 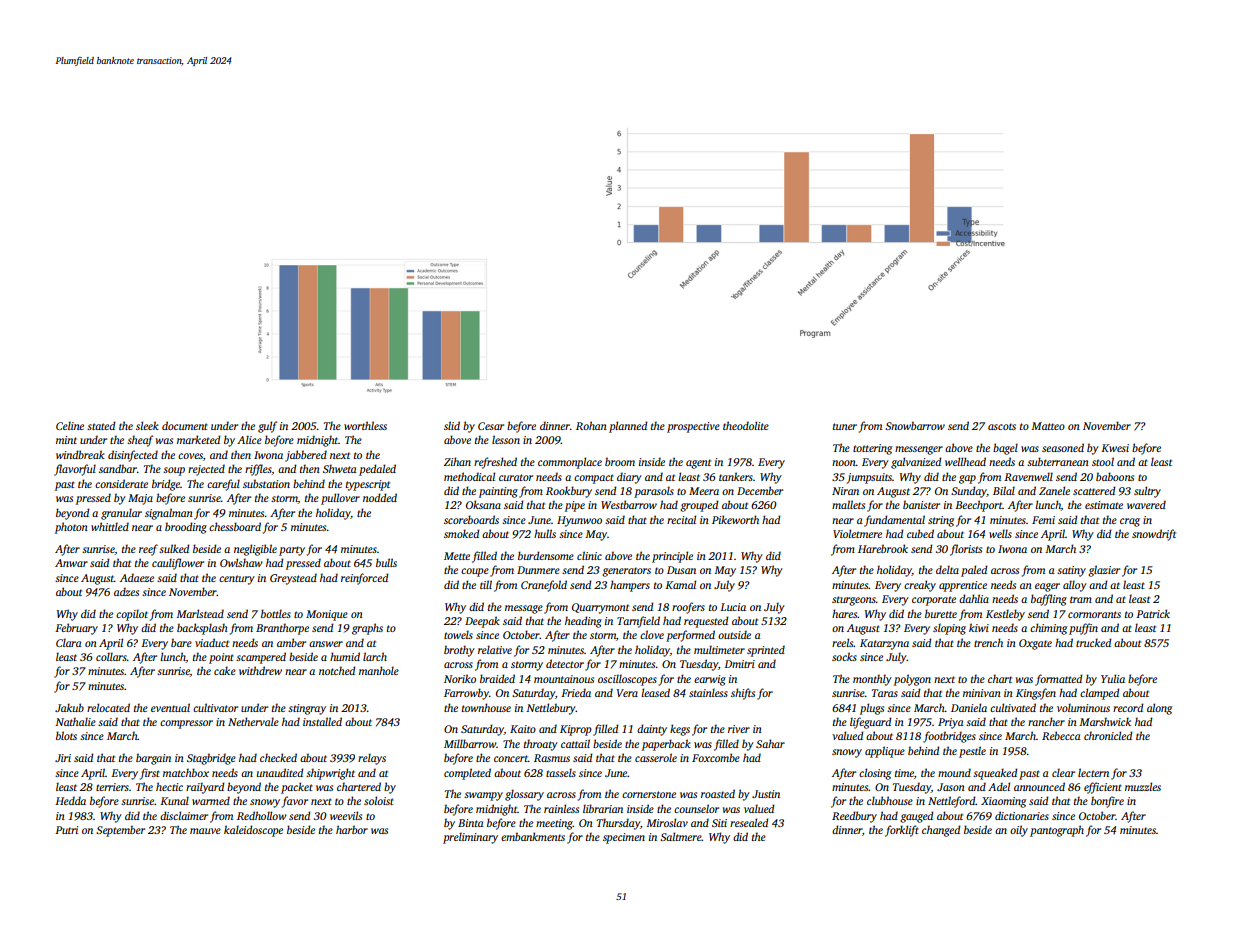 What do you see at coordinates (1143, 786) in the screenshot?
I see `muzzles` at bounding box center [1143, 786].
